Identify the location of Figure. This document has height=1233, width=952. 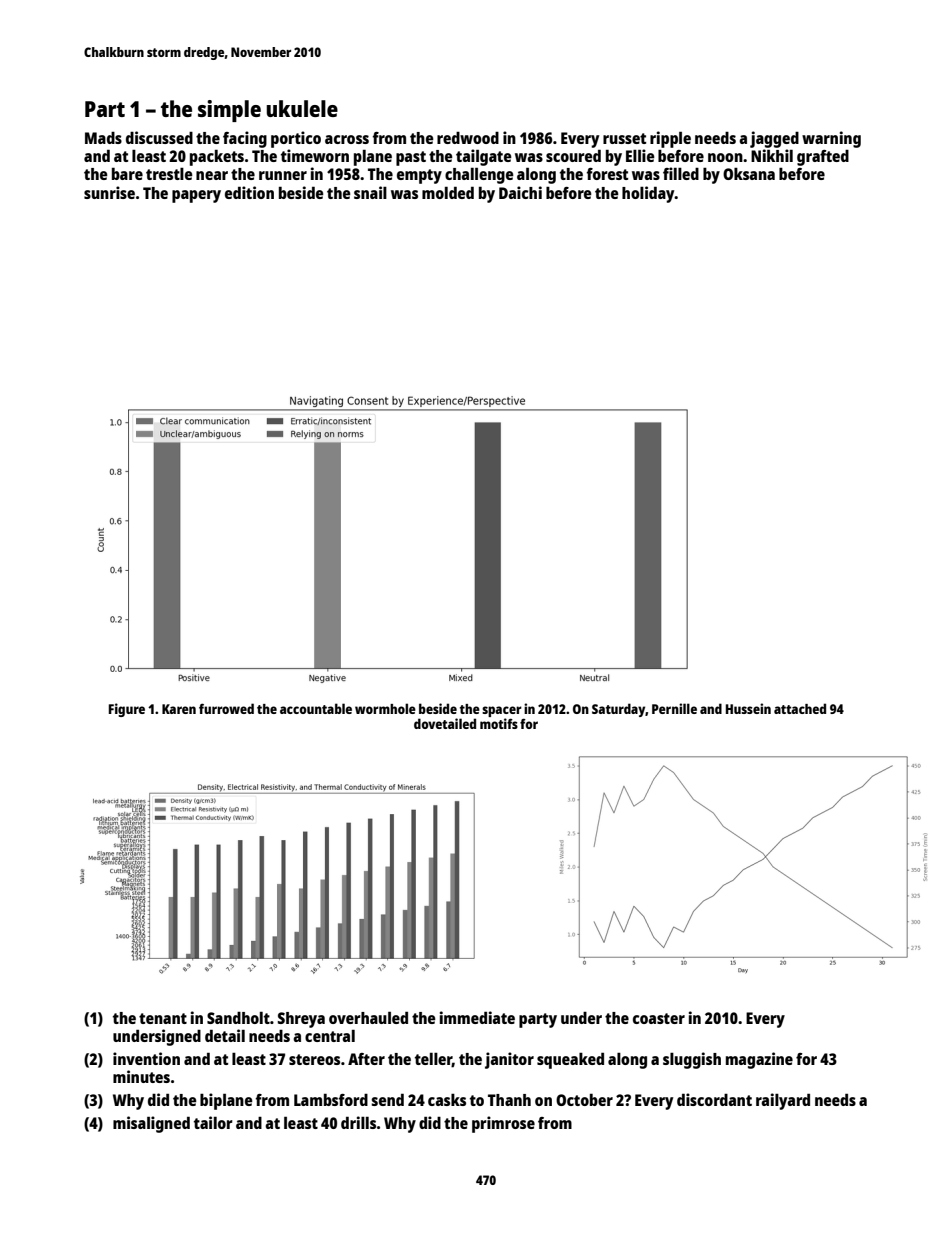
(127, 710).
